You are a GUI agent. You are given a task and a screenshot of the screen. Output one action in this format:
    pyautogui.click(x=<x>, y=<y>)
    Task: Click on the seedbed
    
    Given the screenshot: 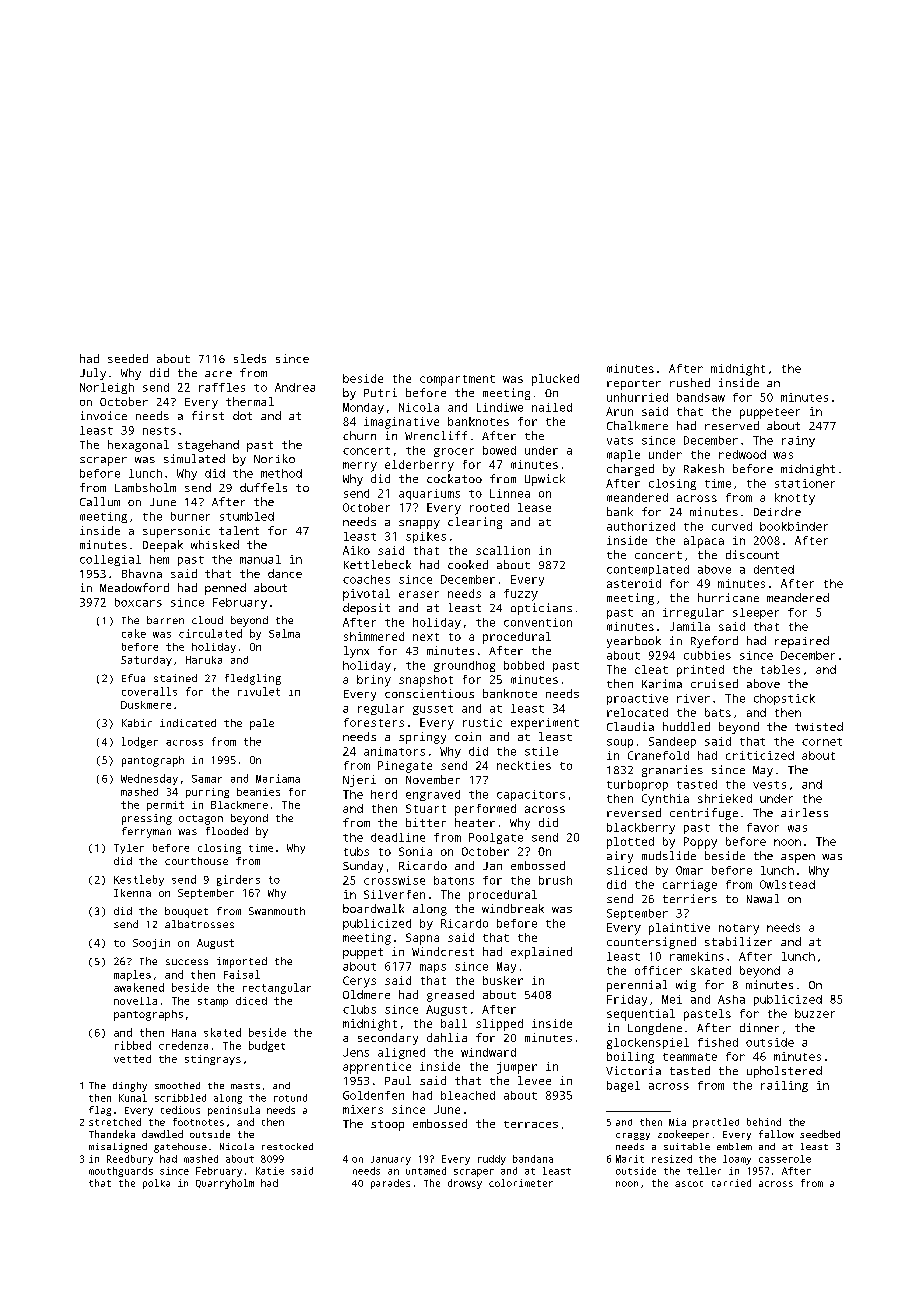 What is the action you would take?
    pyautogui.click(x=820, y=1134)
